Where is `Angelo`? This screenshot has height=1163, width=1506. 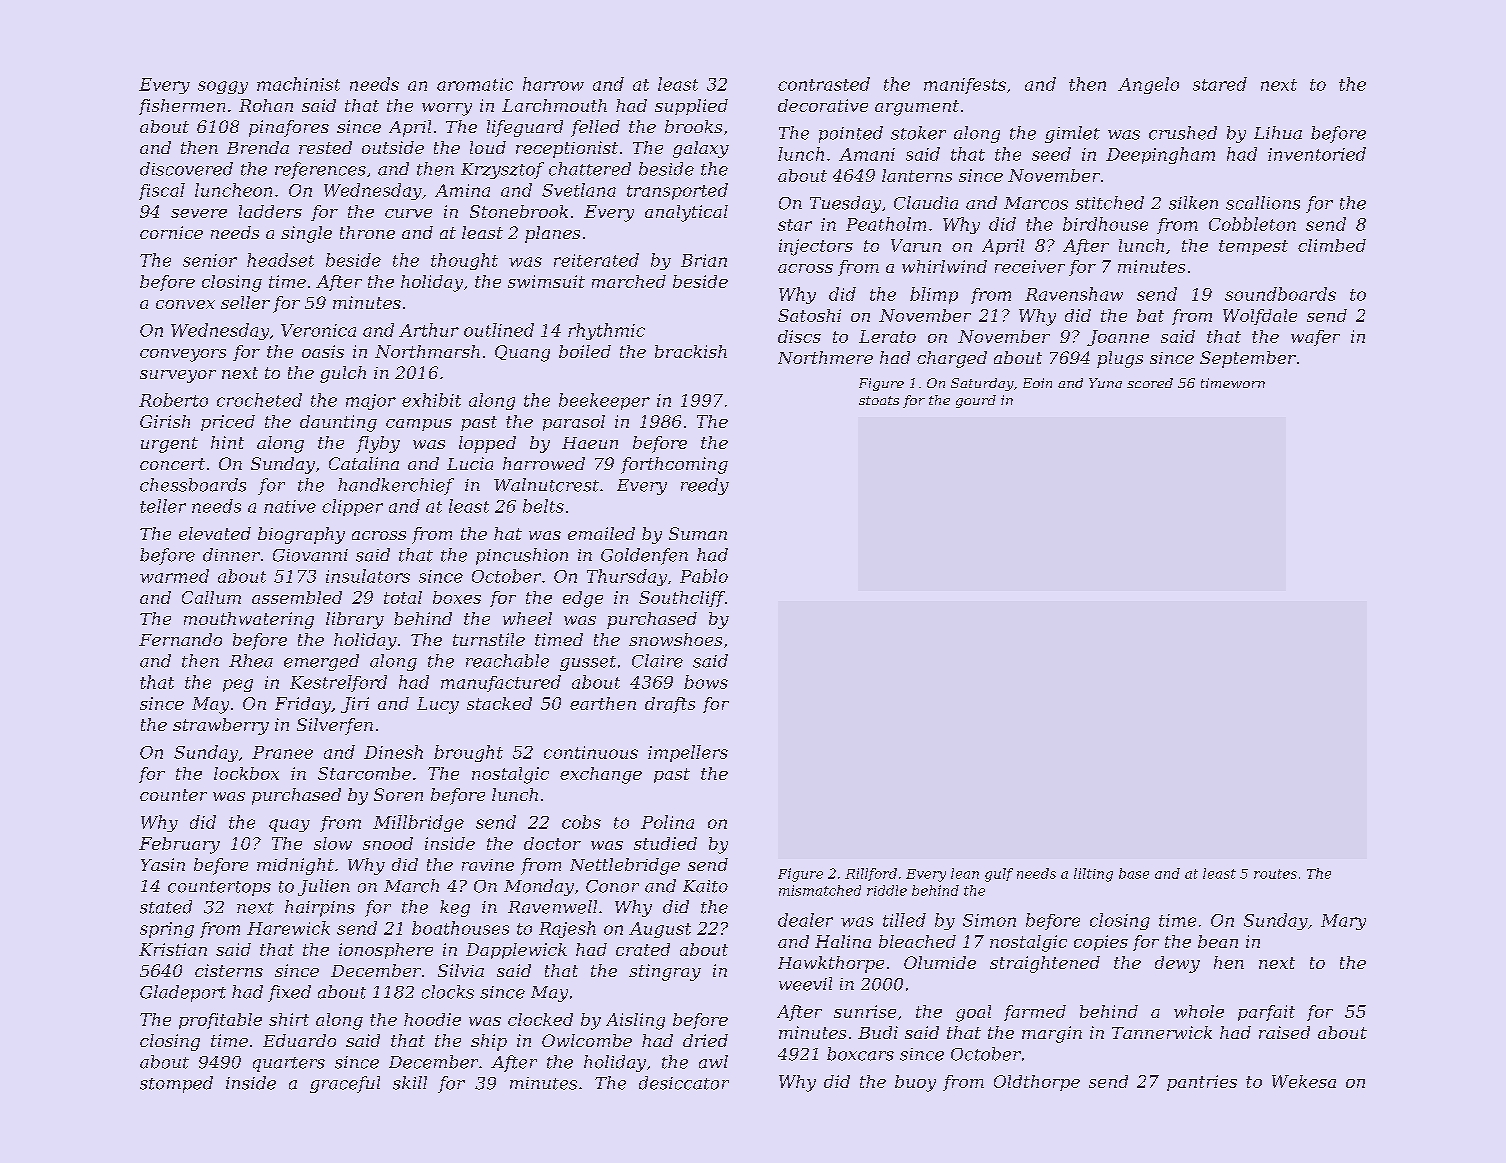 Angelo is located at coordinates (1148, 85).
